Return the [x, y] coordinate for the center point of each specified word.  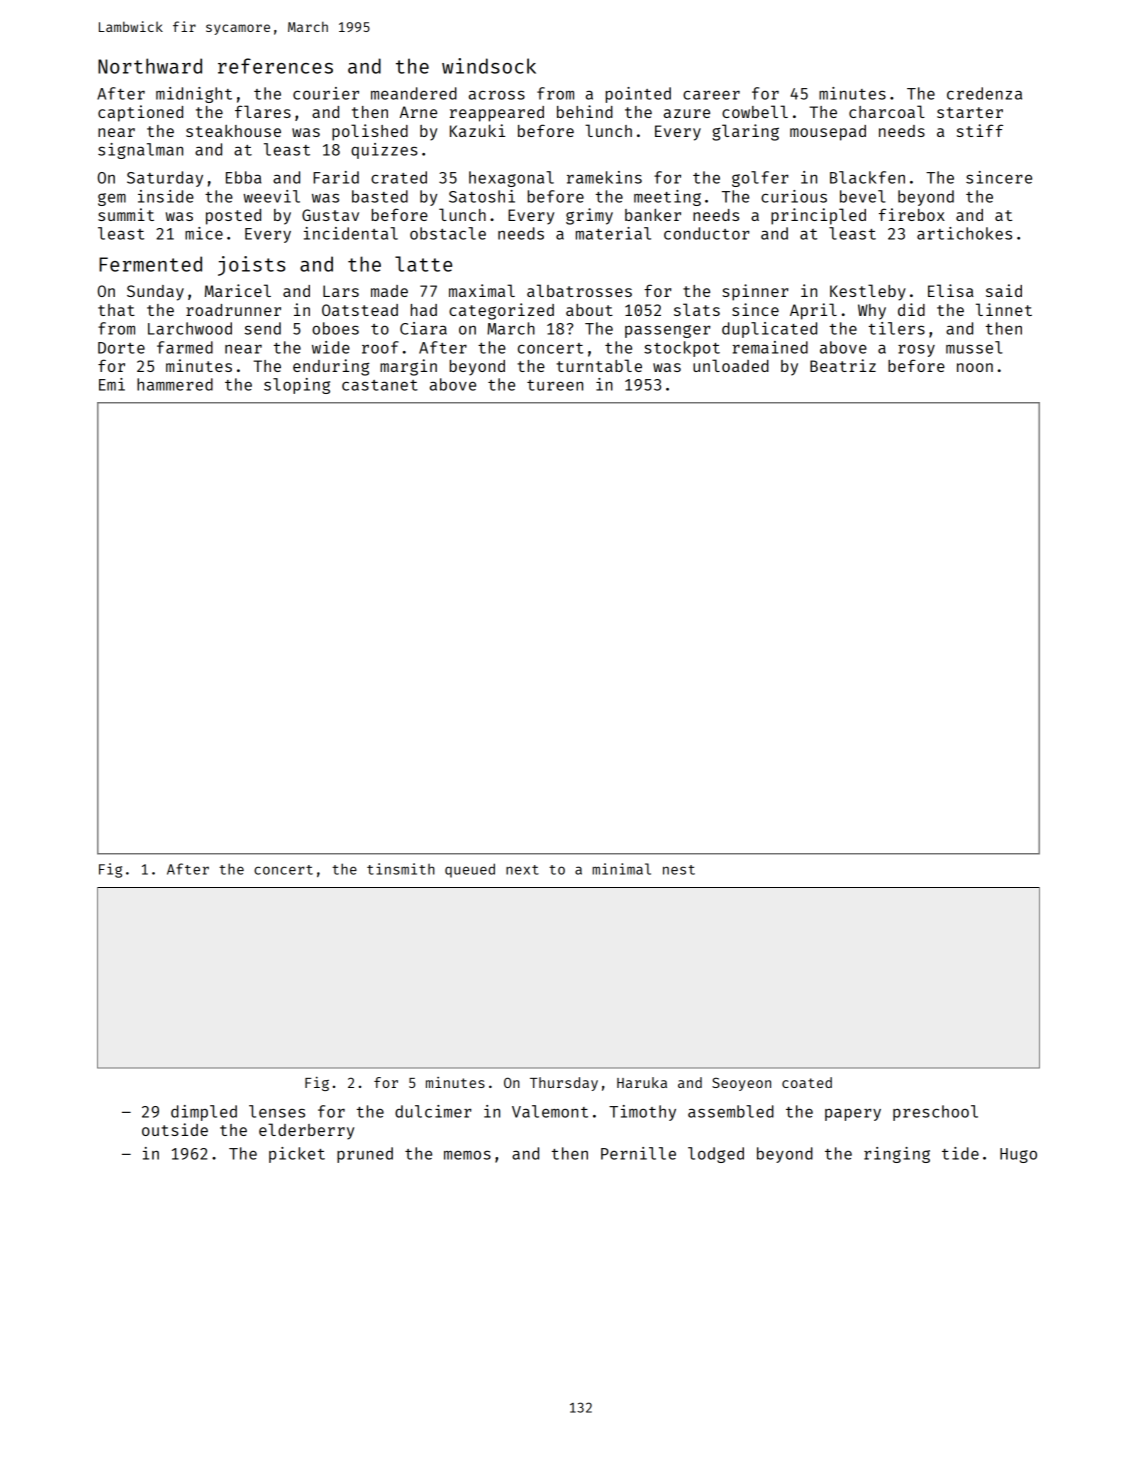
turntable [599, 365]
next [522, 870]
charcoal [887, 111]
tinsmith [401, 869]
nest [679, 870]
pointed [638, 95]
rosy [916, 350]
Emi [112, 384]
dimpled [204, 1113]
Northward [150, 66]
